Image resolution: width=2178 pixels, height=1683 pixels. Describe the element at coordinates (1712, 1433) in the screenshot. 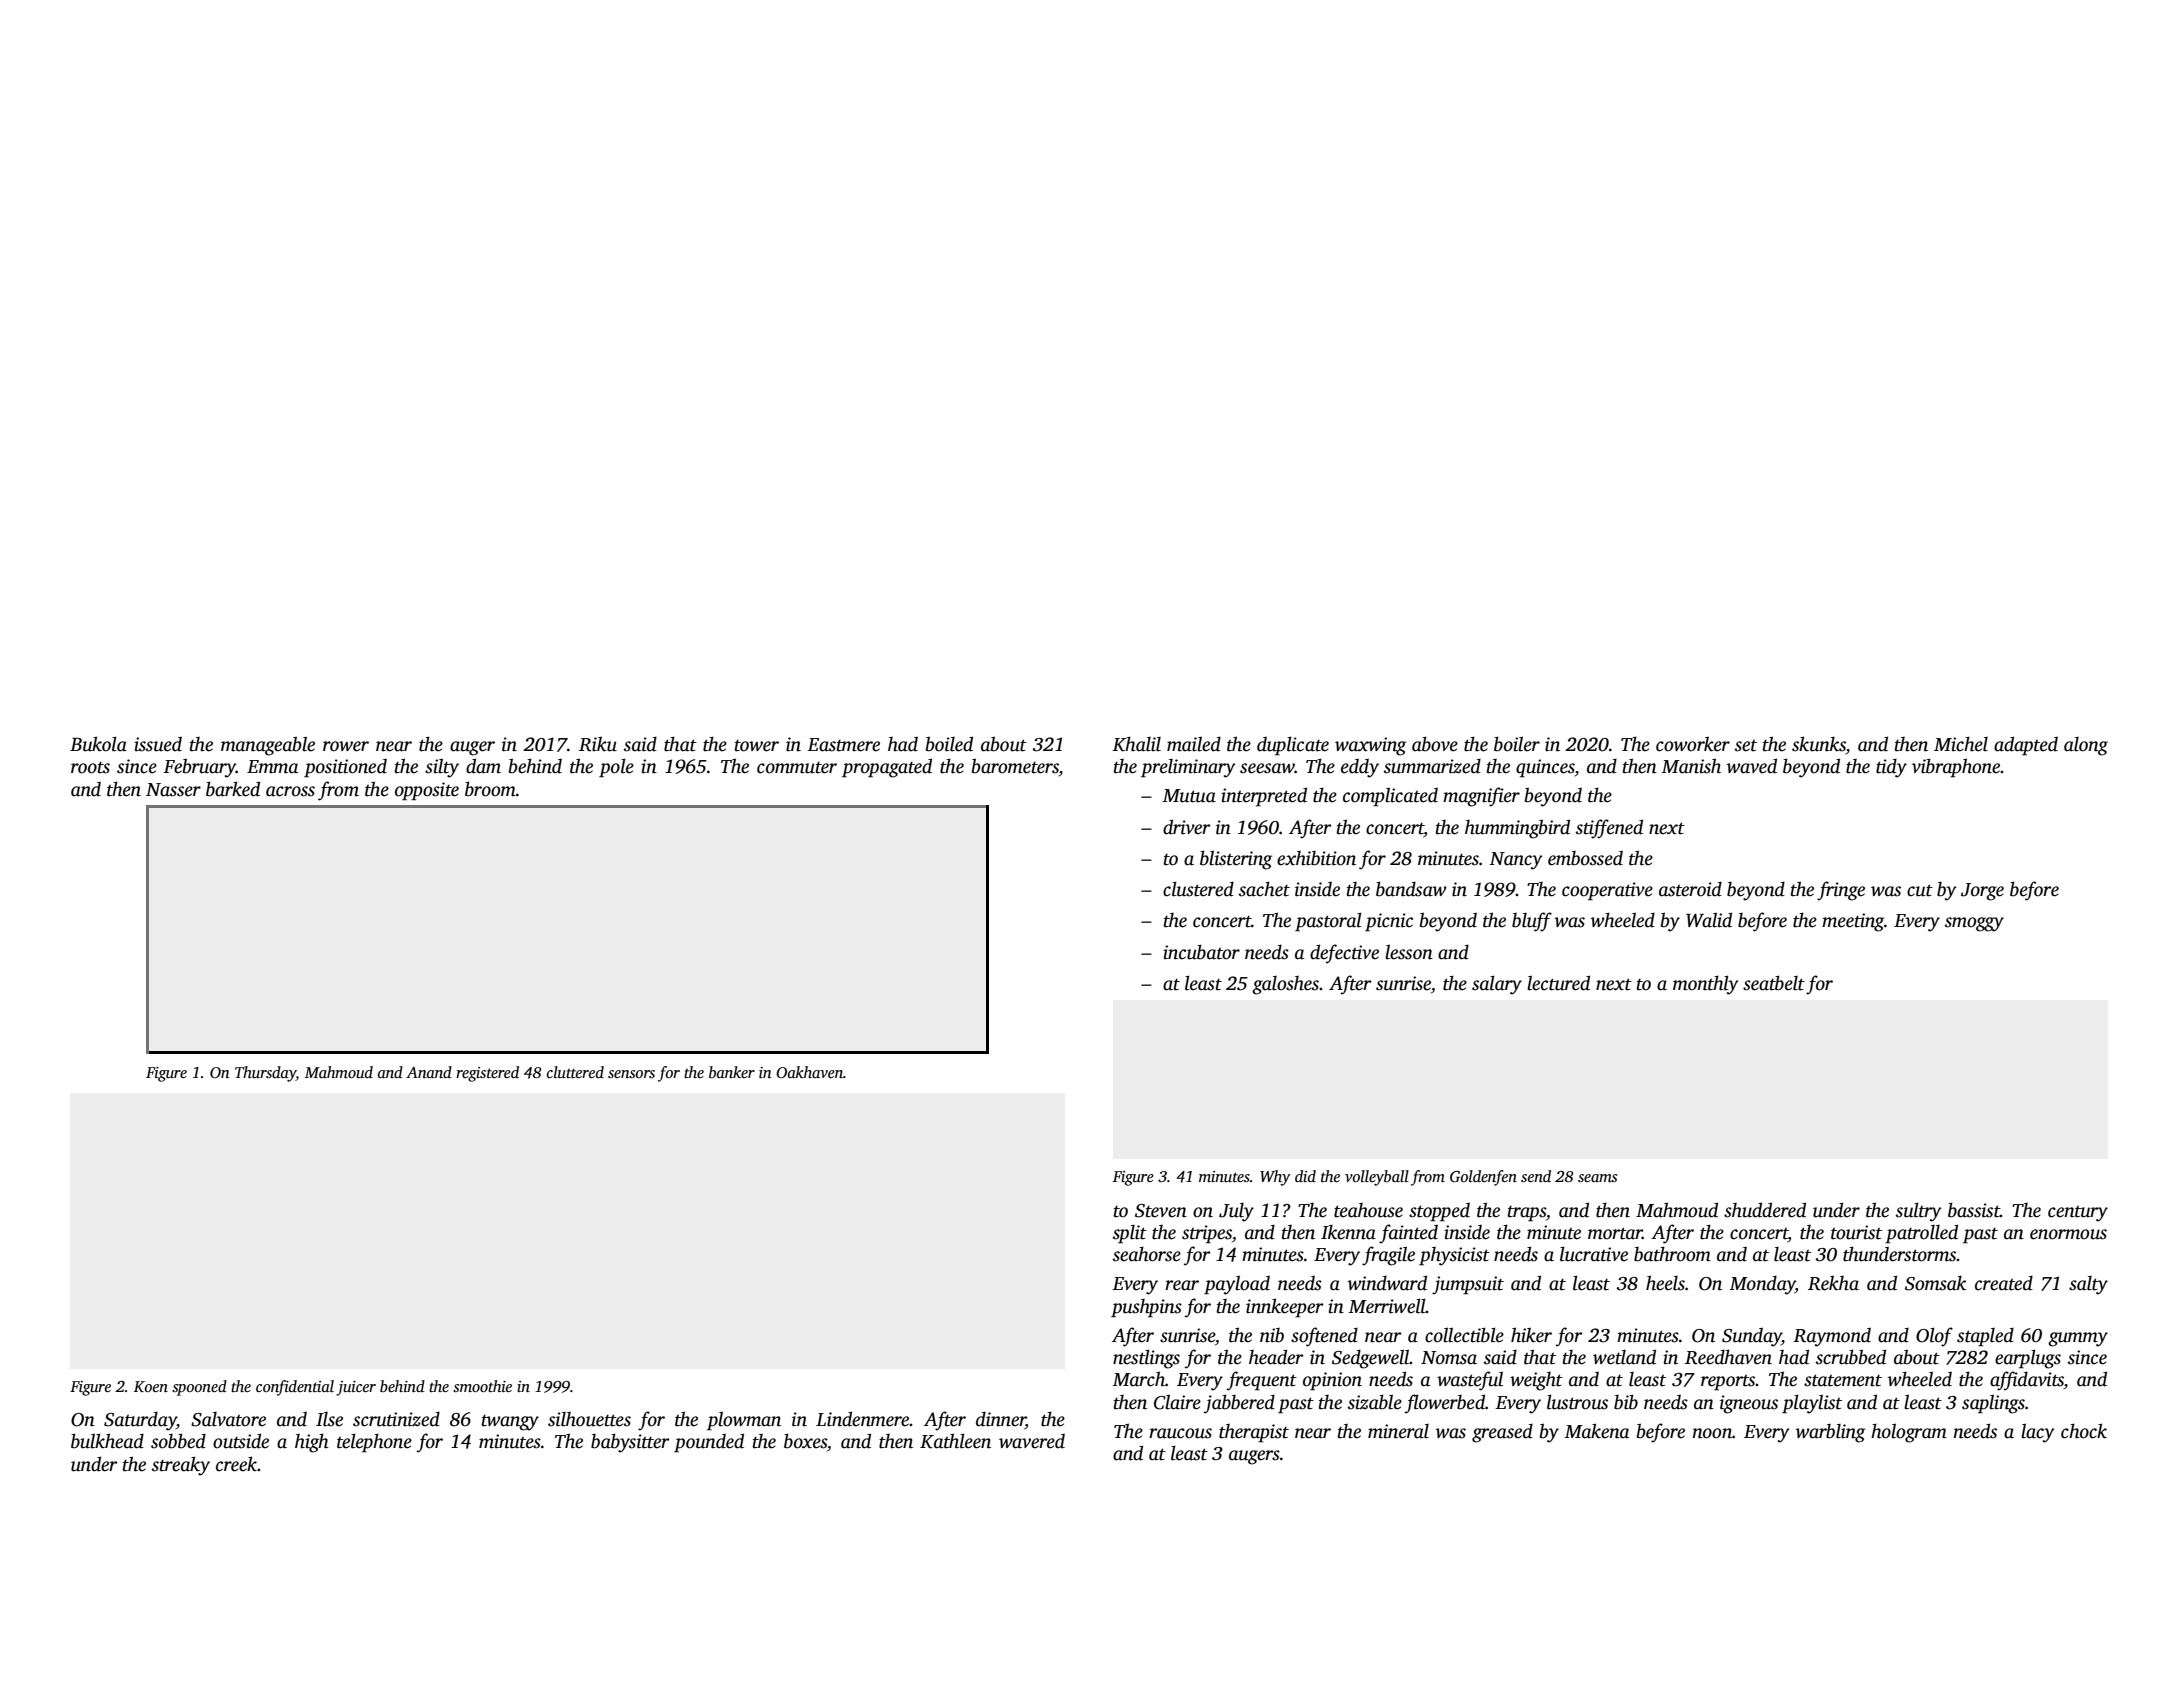

I see `noon` at that location.
